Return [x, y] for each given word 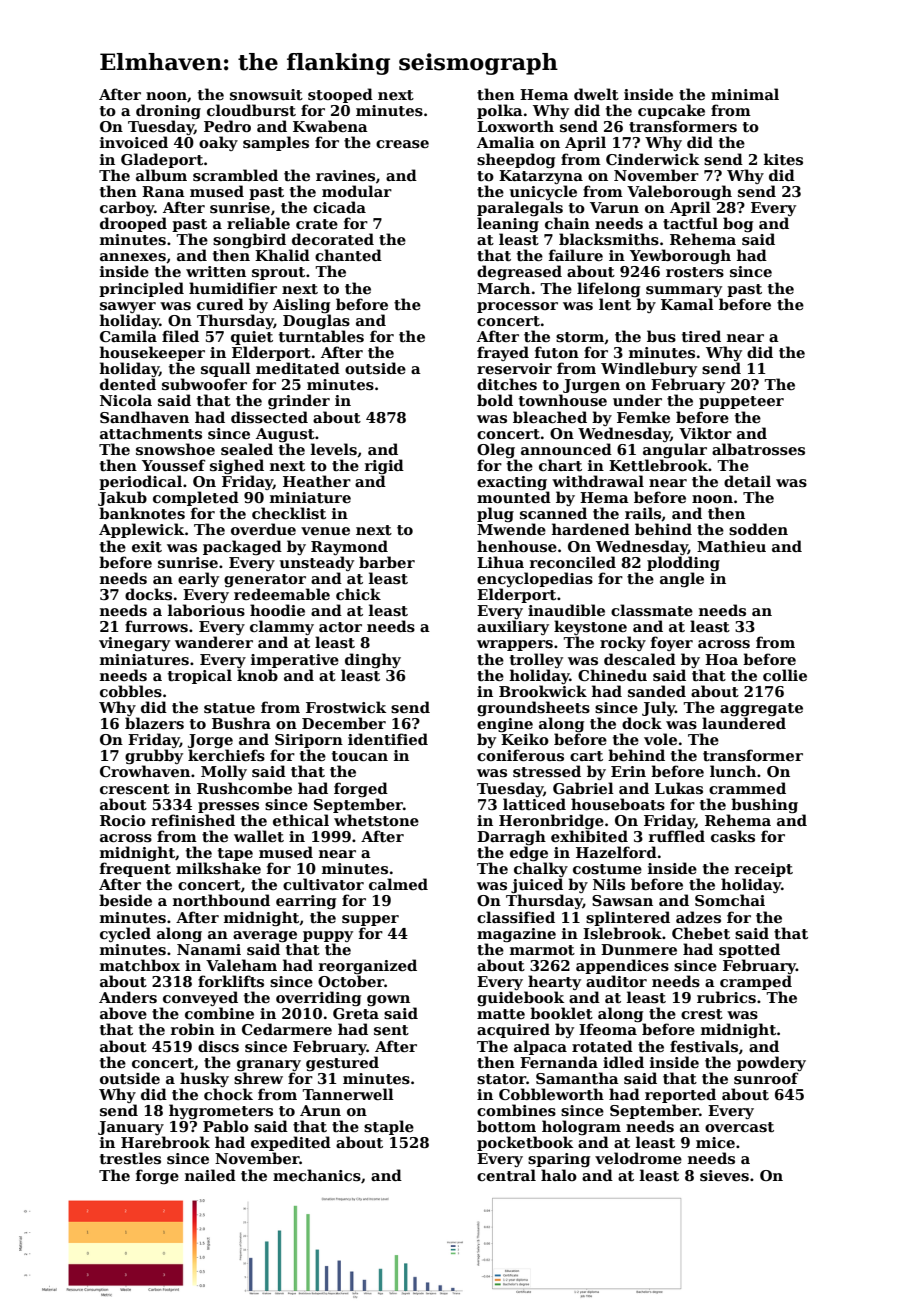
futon [557, 352]
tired [701, 336]
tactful [690, 223]
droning [168, 111]
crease [402, 144]
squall [226, 369]
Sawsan [622, 900]
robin [193, 1029]
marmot [542, 950]
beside [125, 900]
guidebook [520, 998]
